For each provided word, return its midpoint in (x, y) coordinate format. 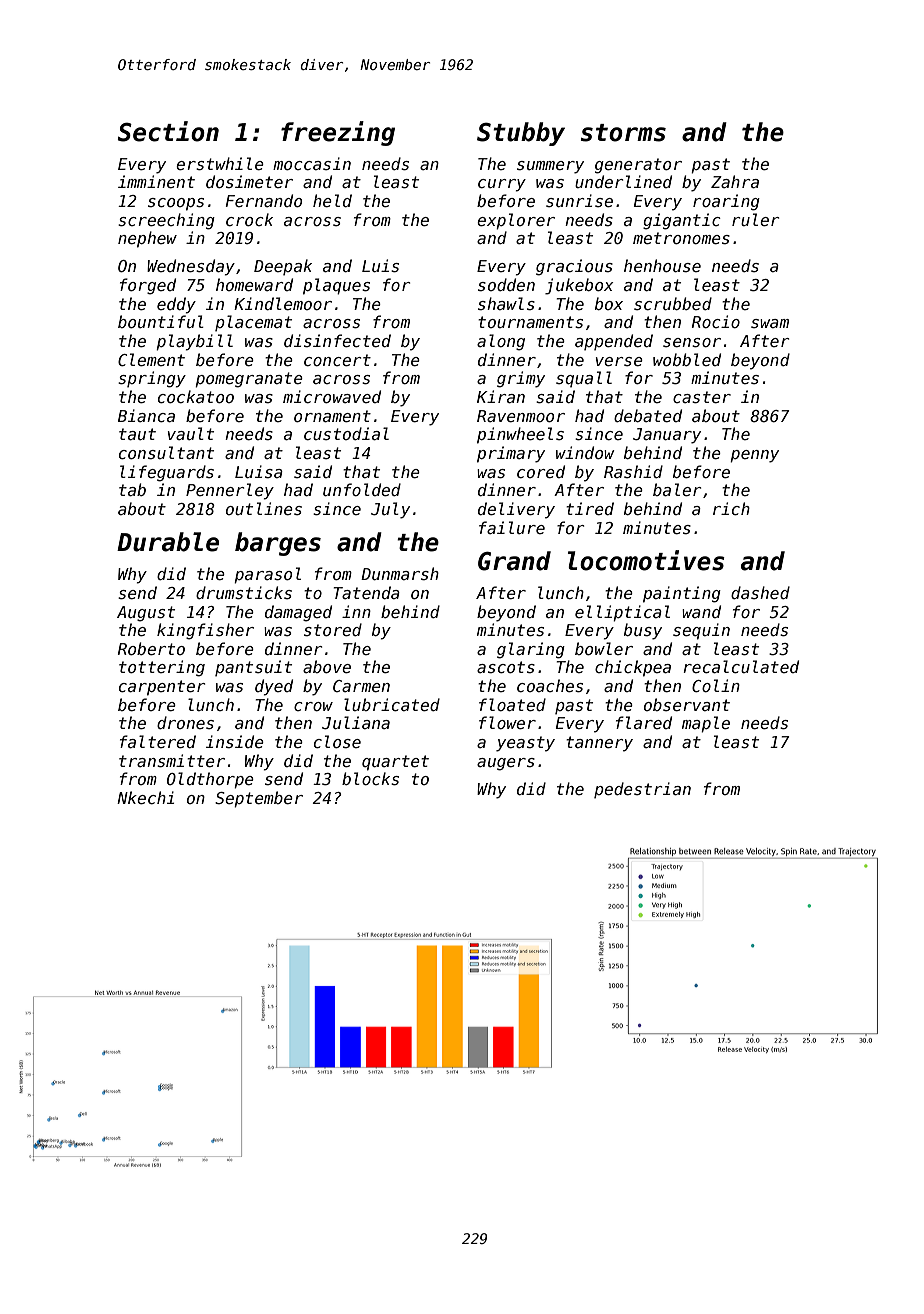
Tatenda (366, 592)
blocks (370, 779)
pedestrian (642, 790)
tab (132, 489)
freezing (338, 133)
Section (168, 131)
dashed (760, 592)
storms (623, 133)
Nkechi (145, 797)
